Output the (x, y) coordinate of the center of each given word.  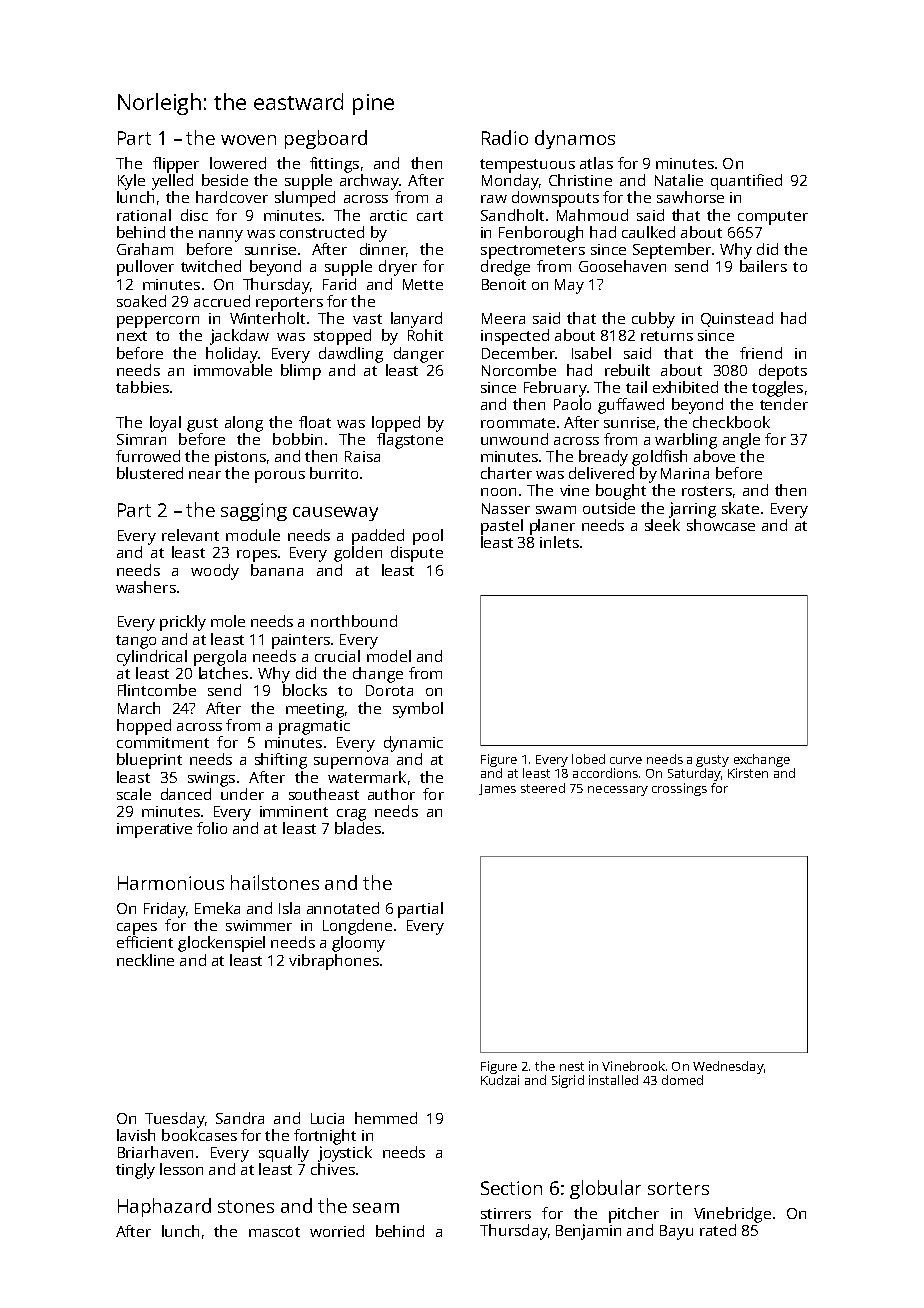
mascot (274, 1232)
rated (718, 1230)
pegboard (326, 139)
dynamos (575, 139)
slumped (305, 199)
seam (376, 1208)
